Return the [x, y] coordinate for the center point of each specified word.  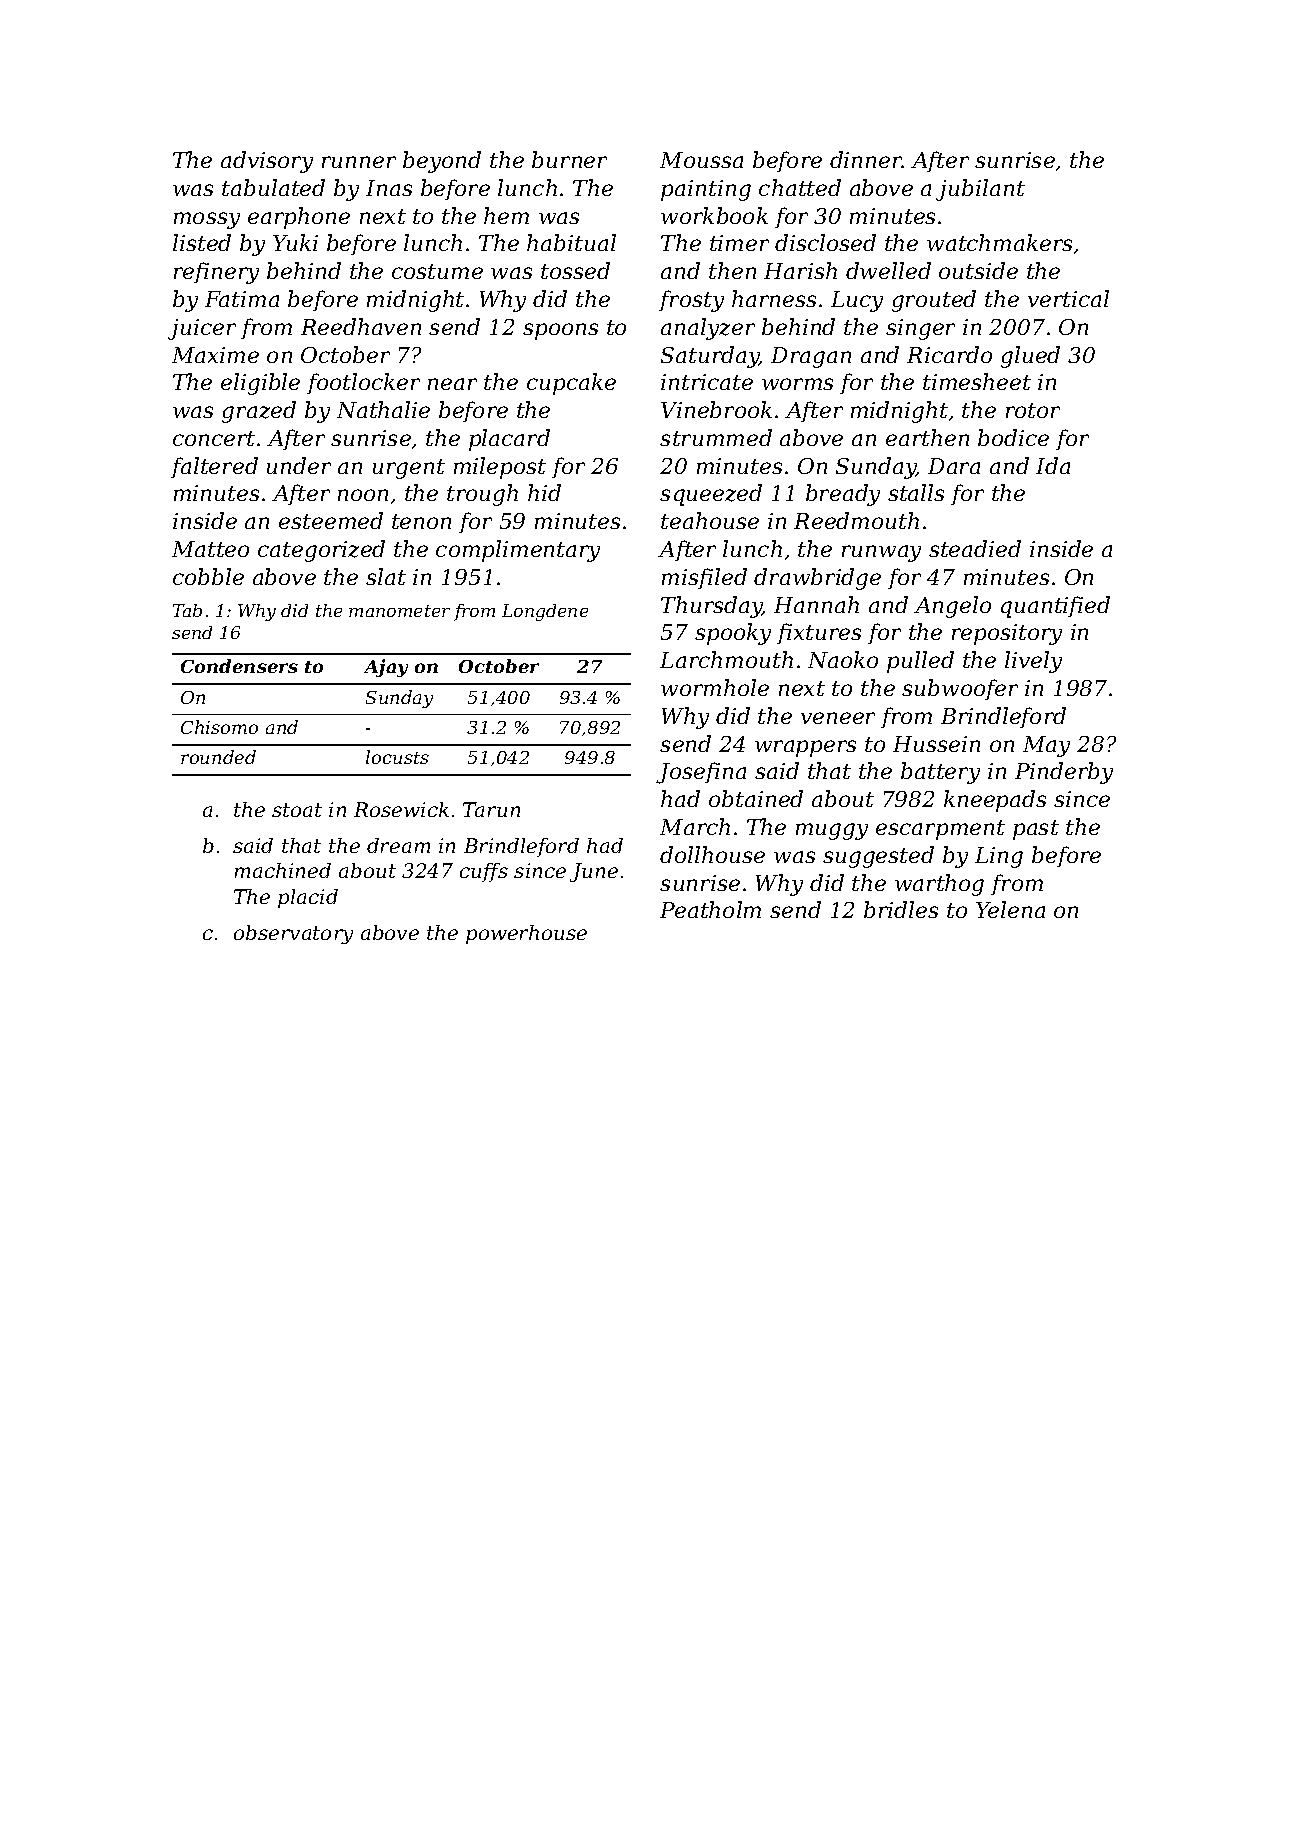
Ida [1053, 465]
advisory [267, 162]
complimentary [518, 551]
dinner [866, 159]
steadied [975, 548]
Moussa [701, 160]
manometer [399, 611]
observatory [293, 934]
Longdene [545, 612]
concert [214, 438]
